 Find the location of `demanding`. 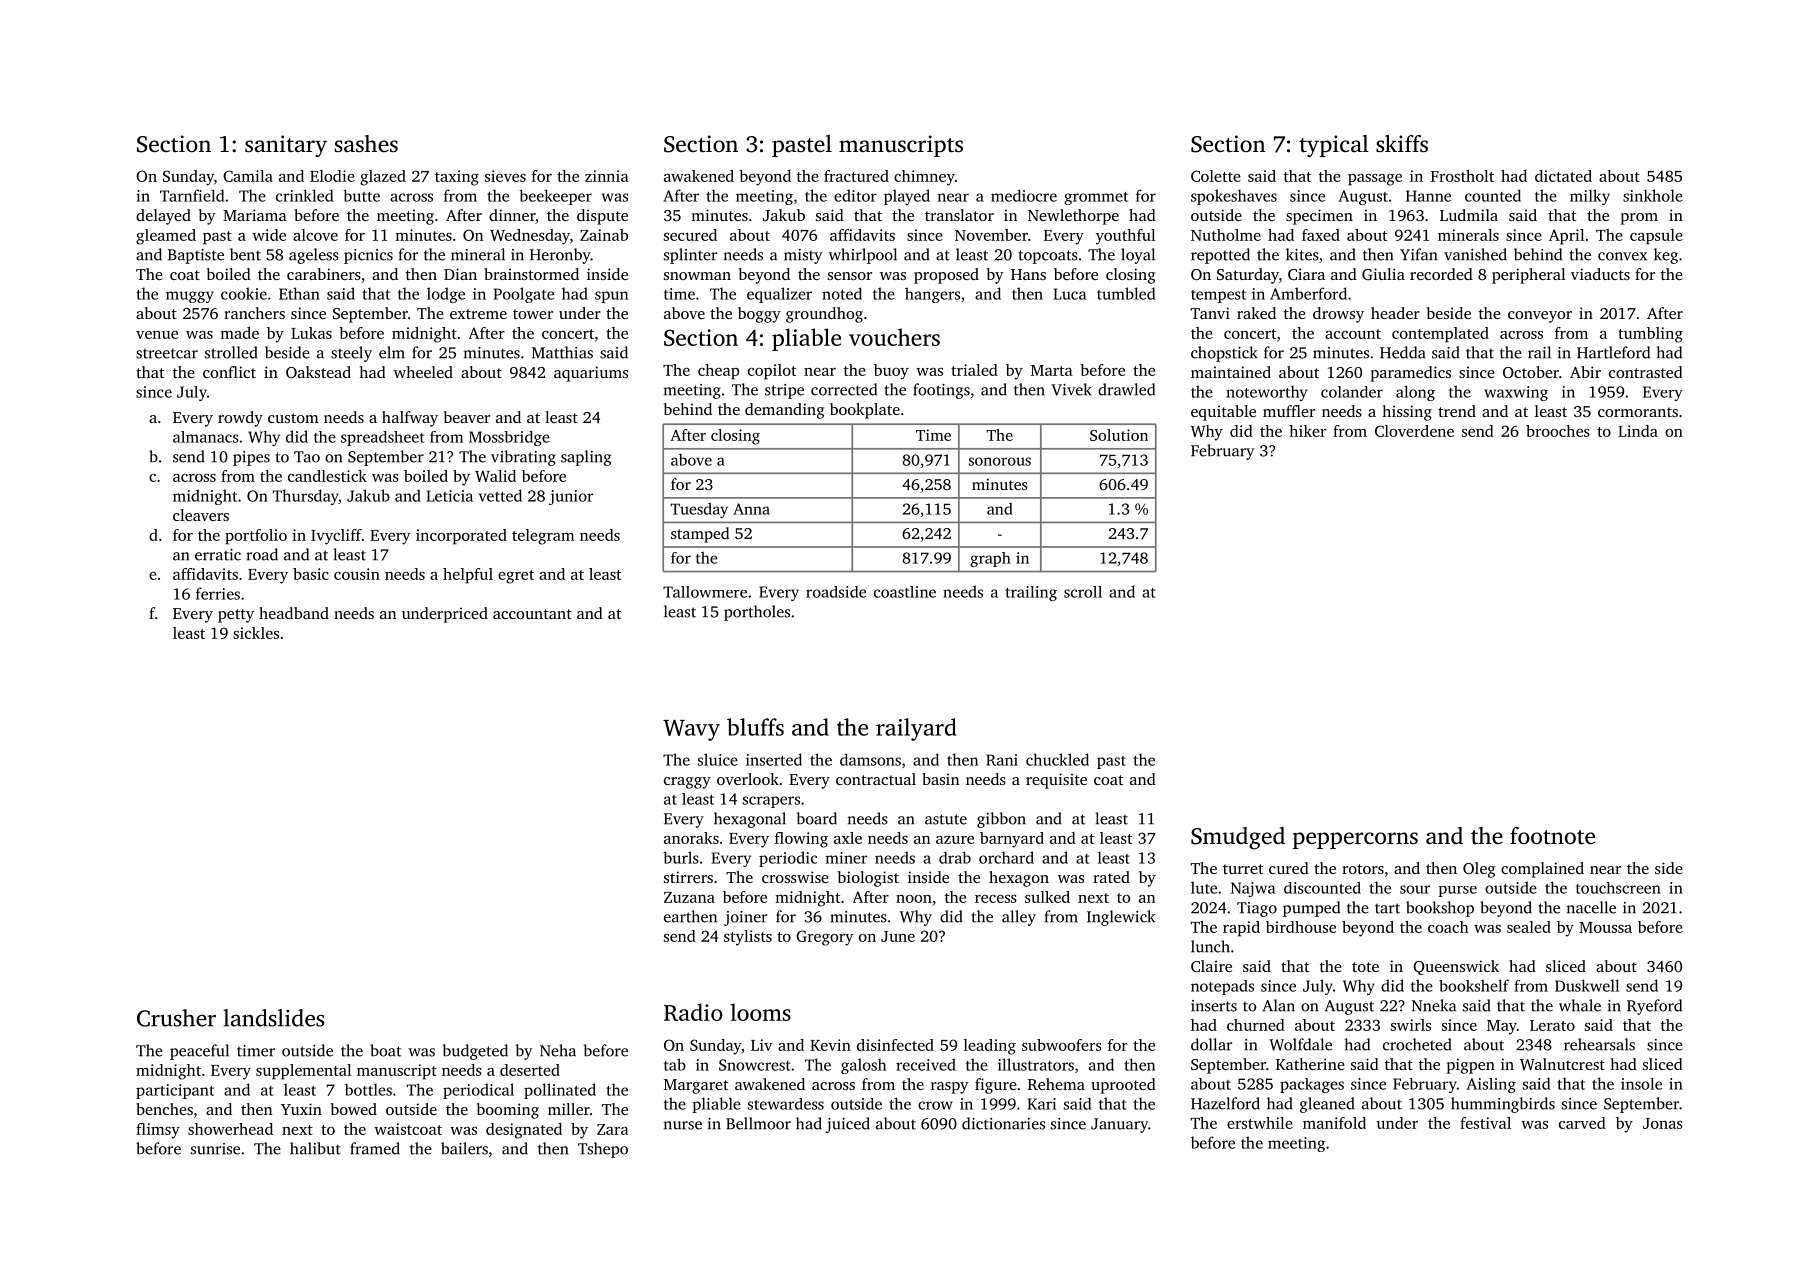

demanding is located at coordinates (784, 411).
